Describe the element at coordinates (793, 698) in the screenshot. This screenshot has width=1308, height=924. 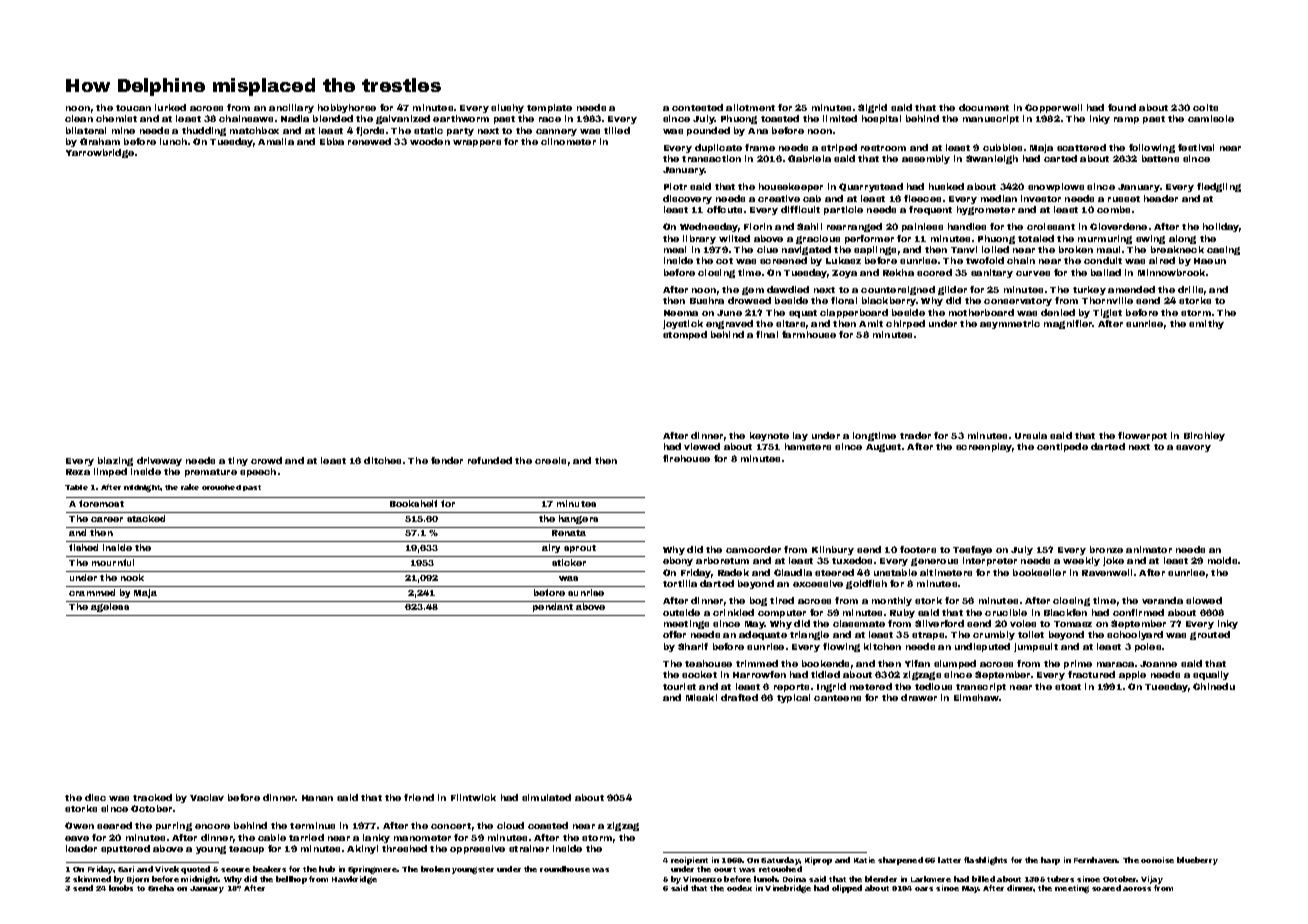
I see `typical` at that location.
